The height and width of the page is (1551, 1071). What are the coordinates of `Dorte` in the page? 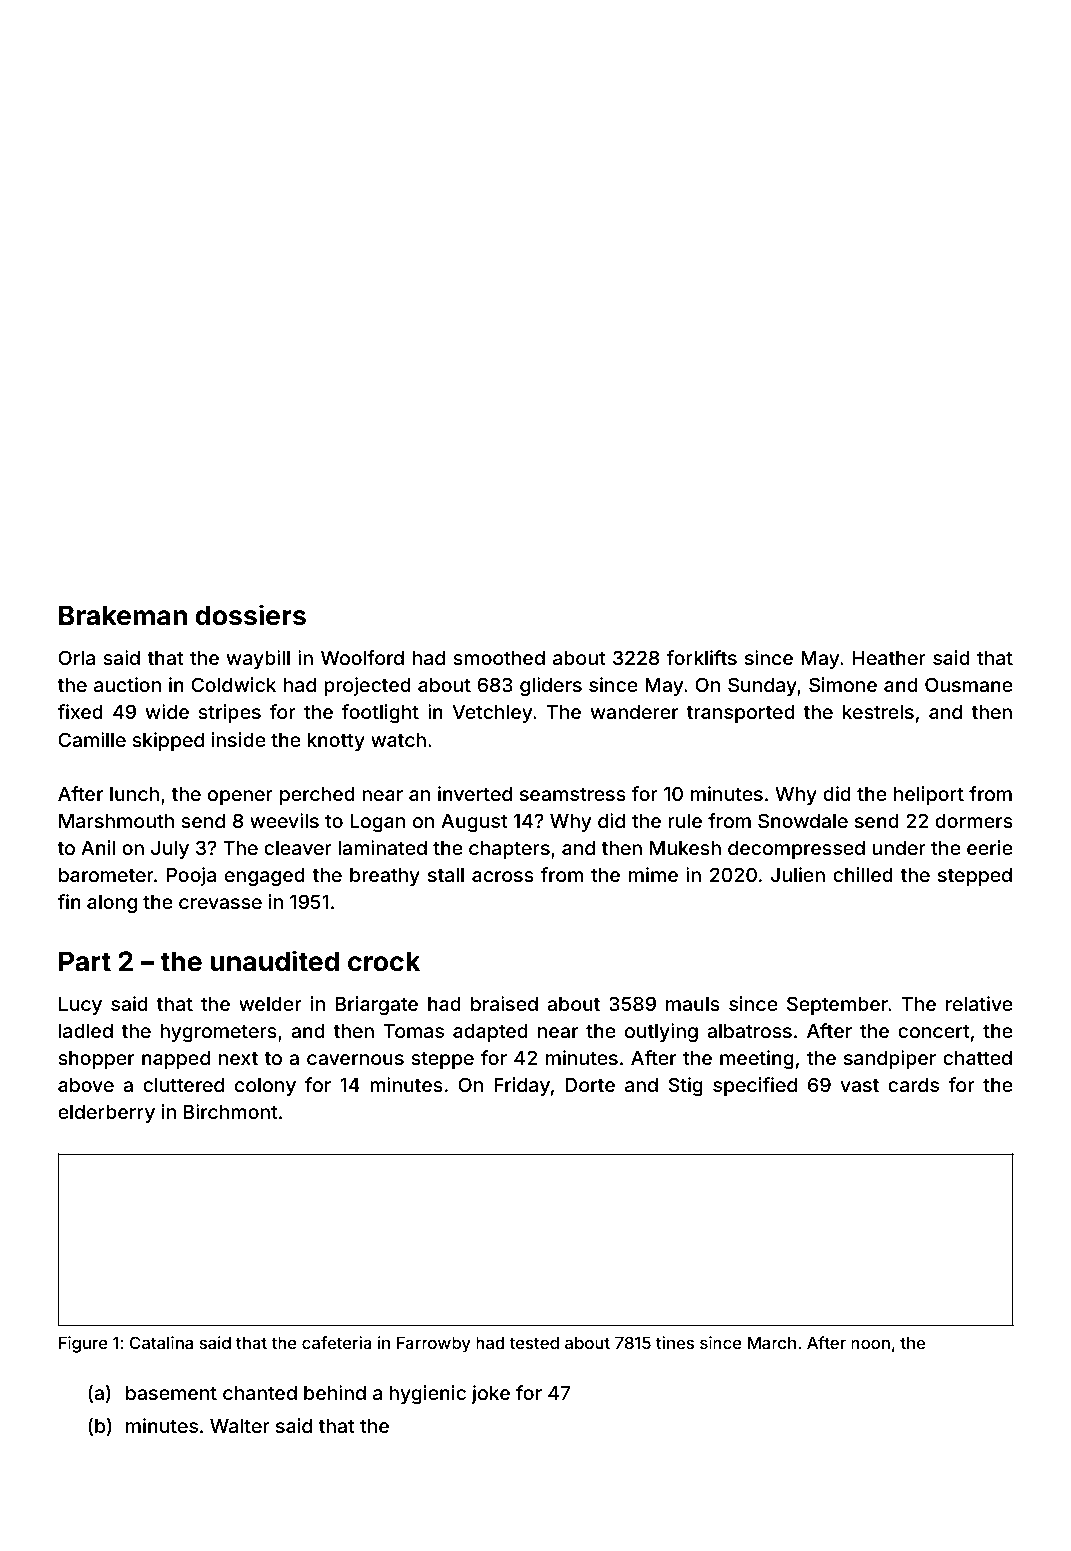 It's located at (590, 1084).
